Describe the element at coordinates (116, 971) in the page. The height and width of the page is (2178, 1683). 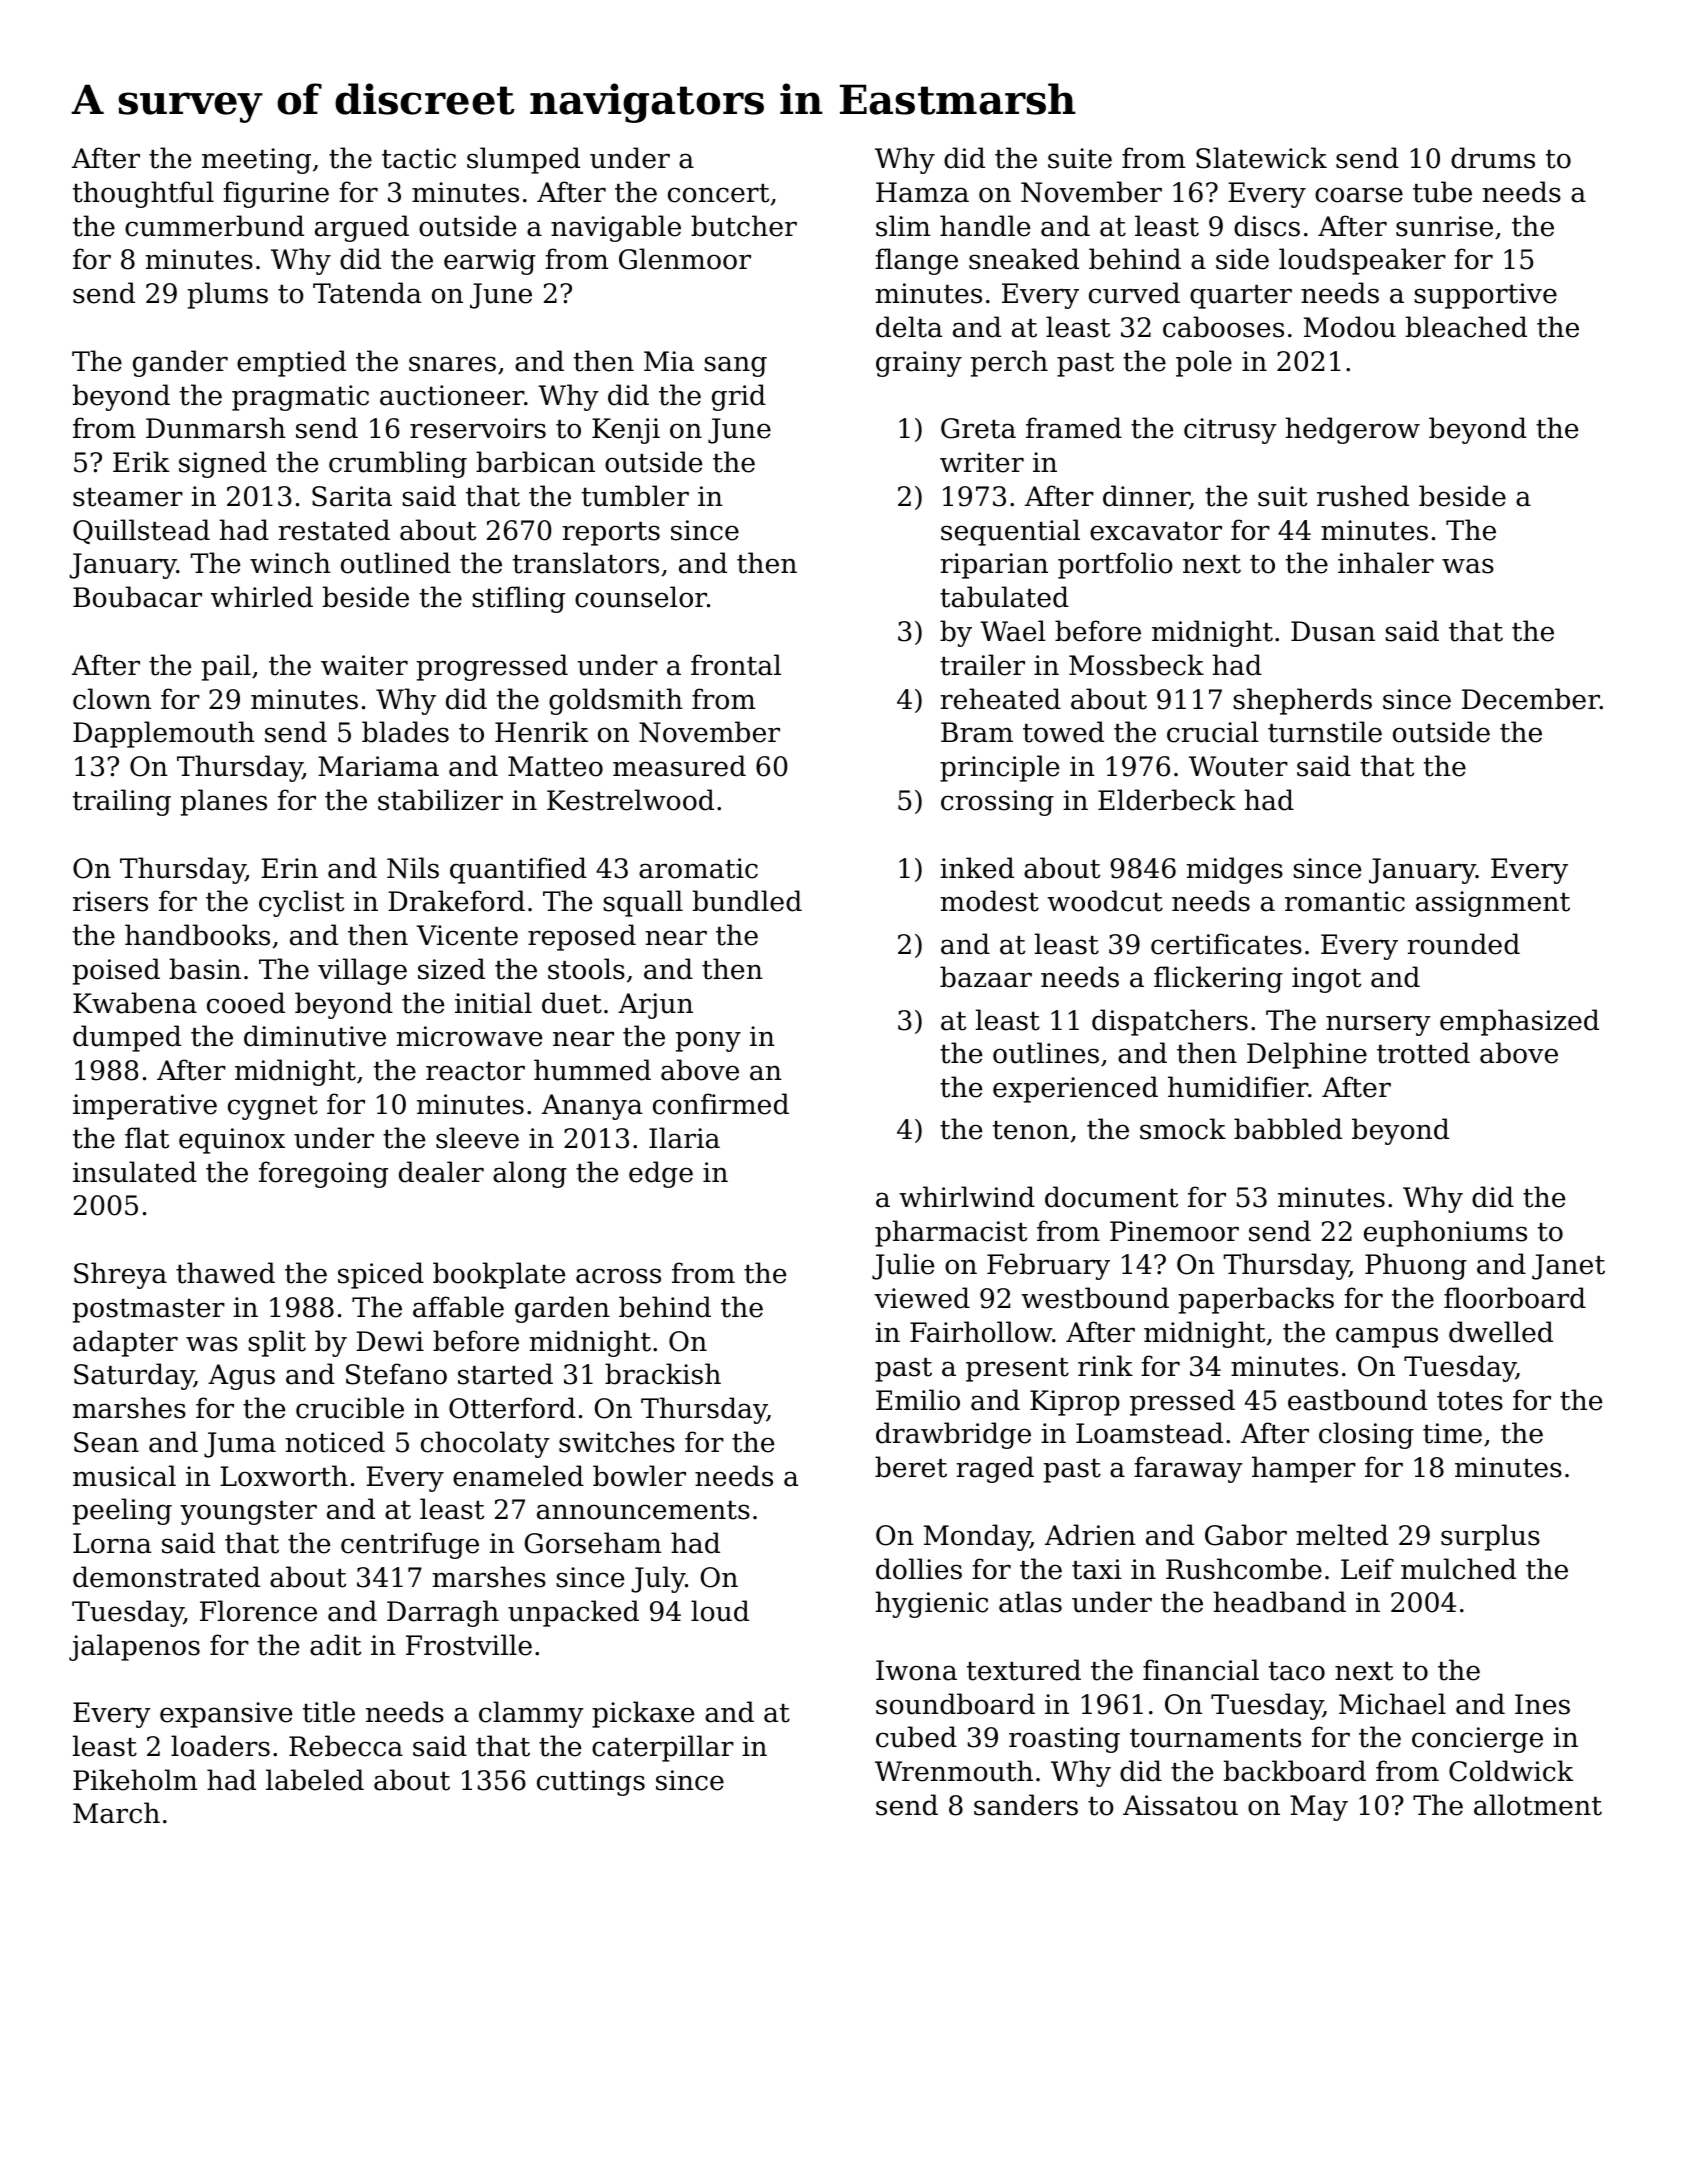
I see `poised` at that location.
